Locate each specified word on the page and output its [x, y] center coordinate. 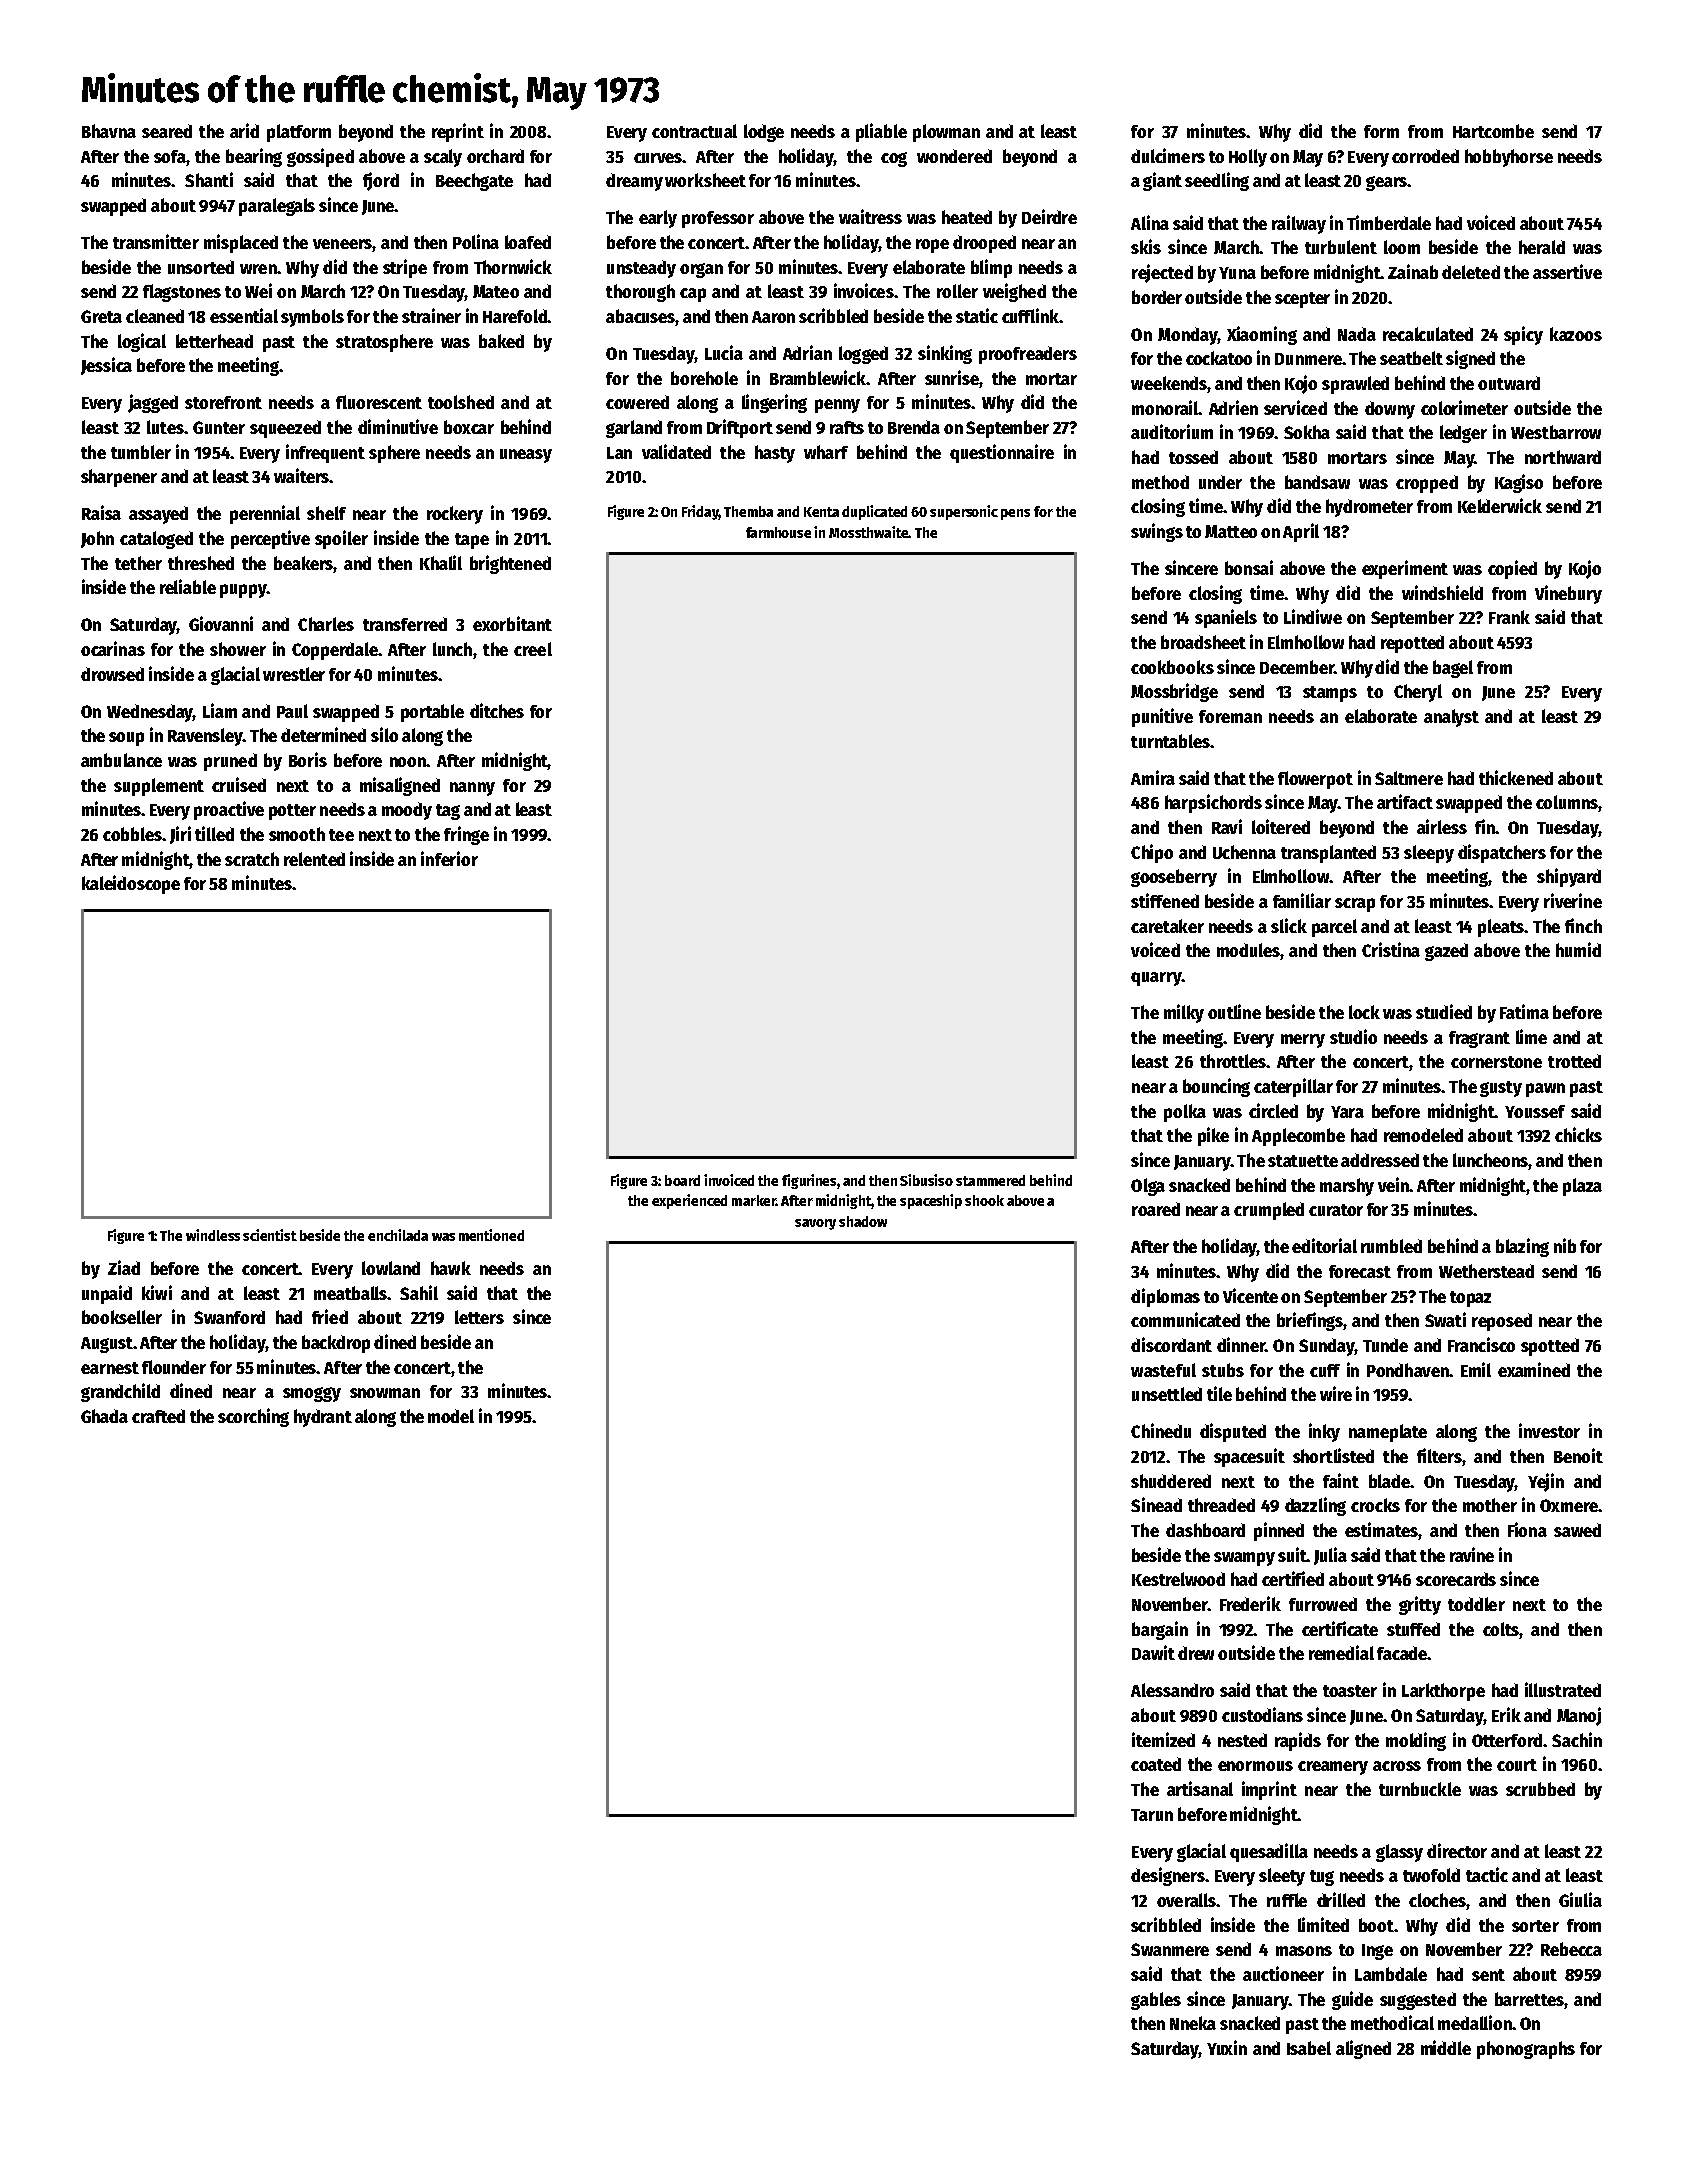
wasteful [1163, 1370]
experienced [689, 1201]
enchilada [398, 1235]
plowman [946, 133]
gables [1156, 2001]
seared [167, 131]
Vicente [1250, 1295]
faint [1341, 1480]
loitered [1281, 826]
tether [138, 563]
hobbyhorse [1509, 158]
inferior [449, 858]
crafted [158, 1416]
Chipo [1152, 853]
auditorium [1172, 431]
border [1157, 297]
